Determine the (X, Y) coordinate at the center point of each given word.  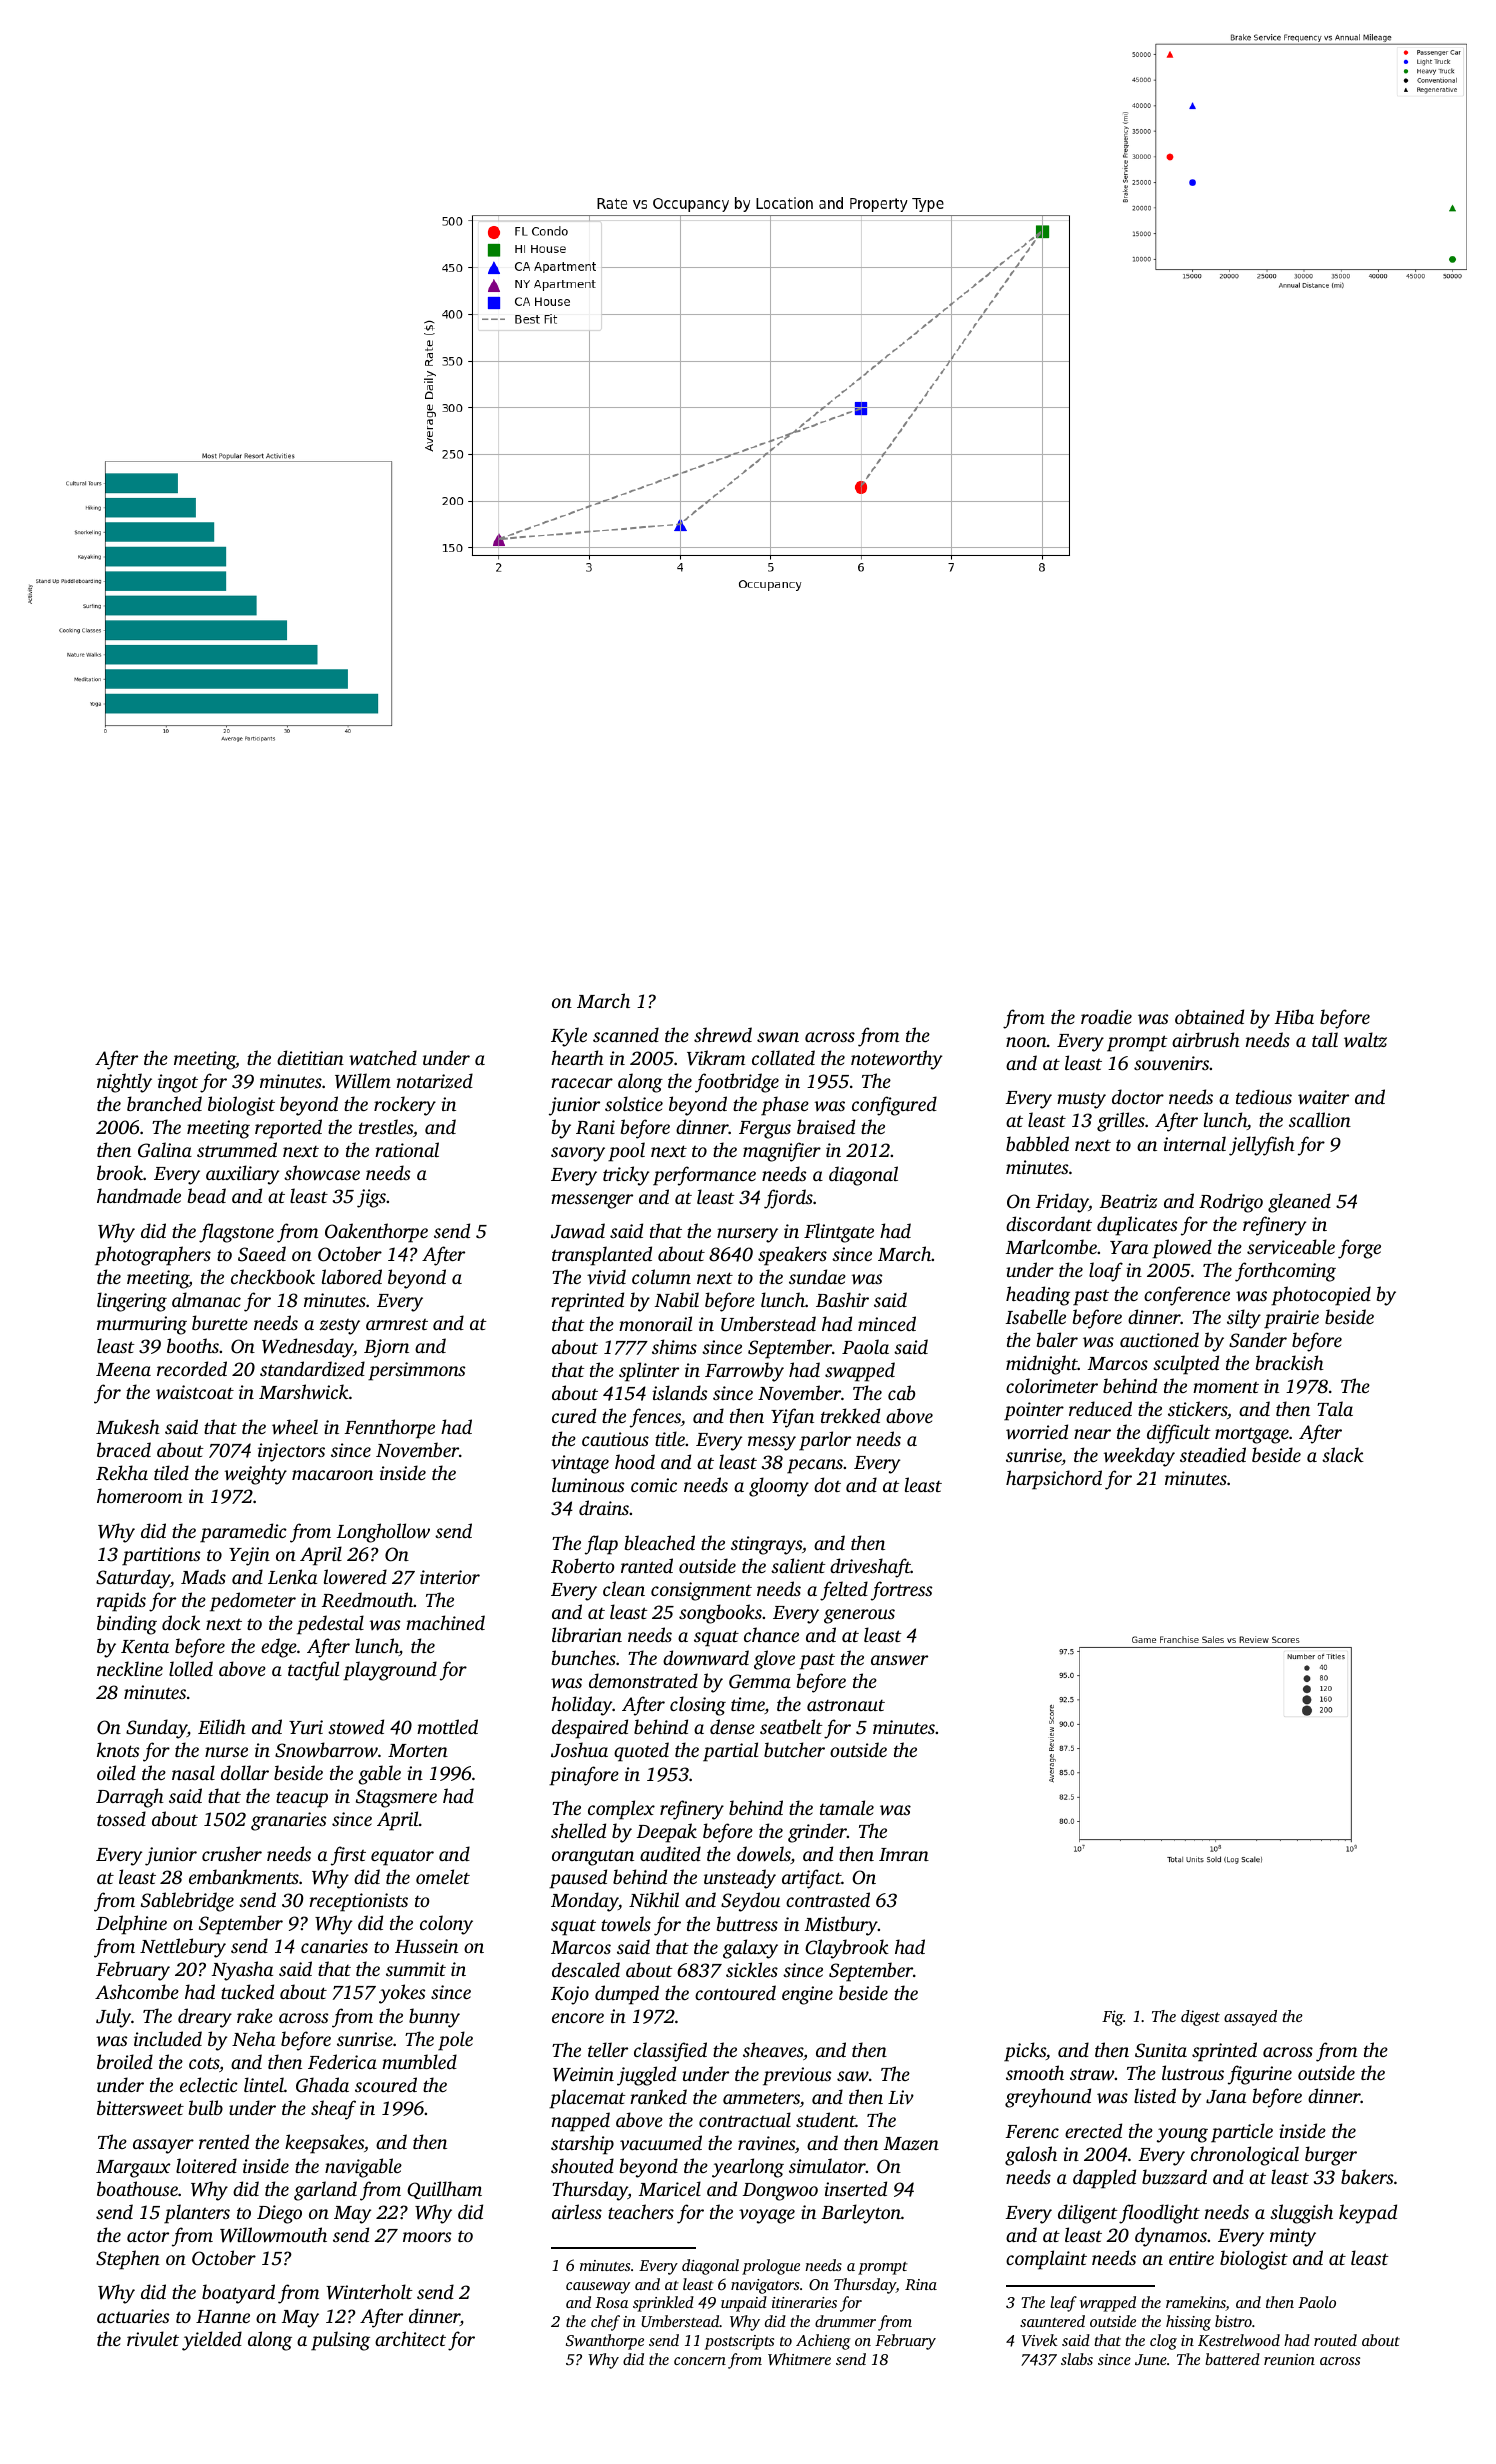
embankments (244, 1876)
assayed (1250, 2018)
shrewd (723, 1035)
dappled (1104, 2179)
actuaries (133, 2316)
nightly (124, 1083)
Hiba (1294, 1016)
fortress (901, 1591)
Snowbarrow (326, 1750)
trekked (850, 1415)
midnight (1042, 1365)
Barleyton (861, 2214)
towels (626, 1924)
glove (774, 1660)
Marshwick (304, 1391)
